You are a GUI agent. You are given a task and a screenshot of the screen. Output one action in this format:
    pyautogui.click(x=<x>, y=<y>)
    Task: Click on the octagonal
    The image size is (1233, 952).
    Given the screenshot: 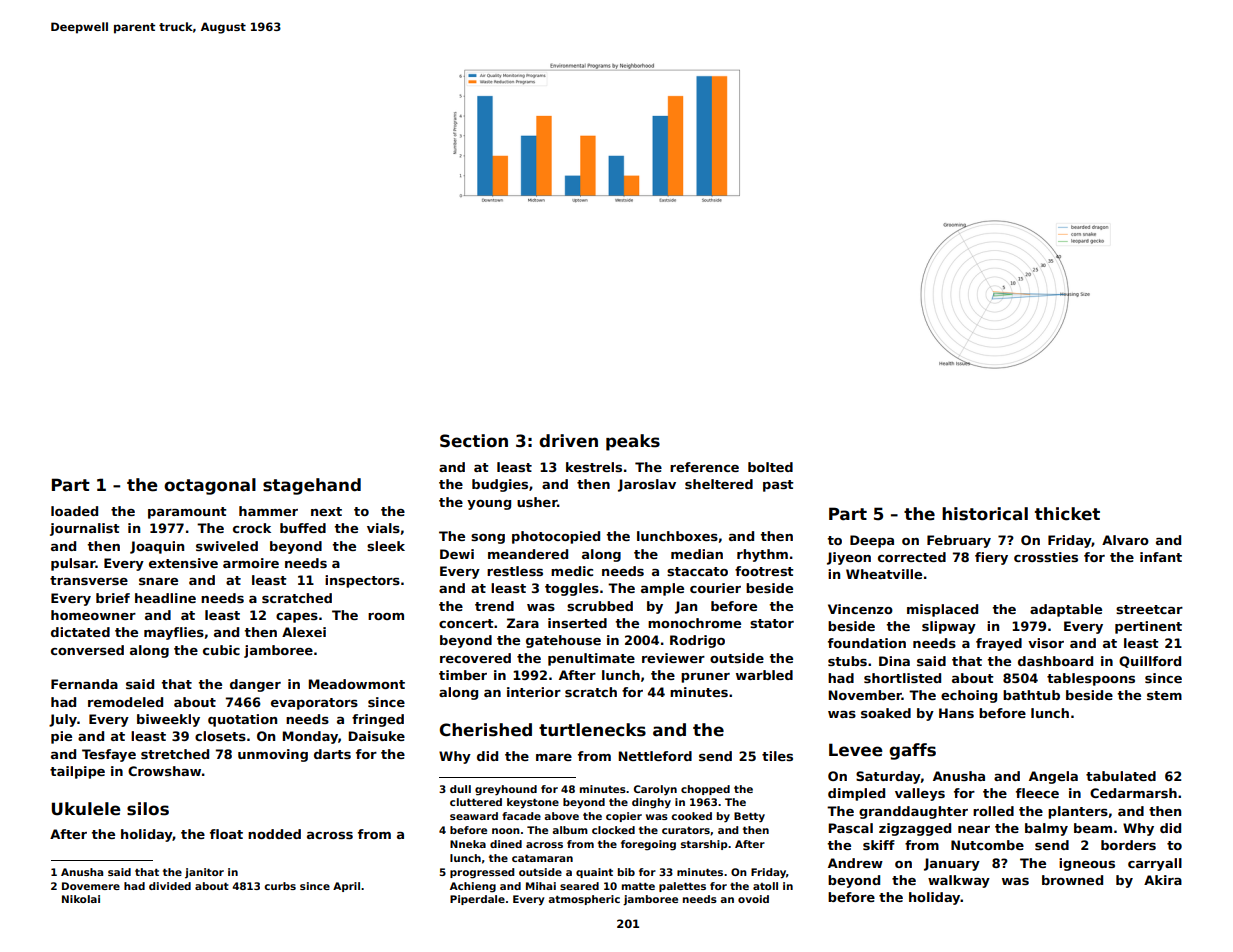 What is the action you would take?
    pyautogui.click(x=210, y=486)
